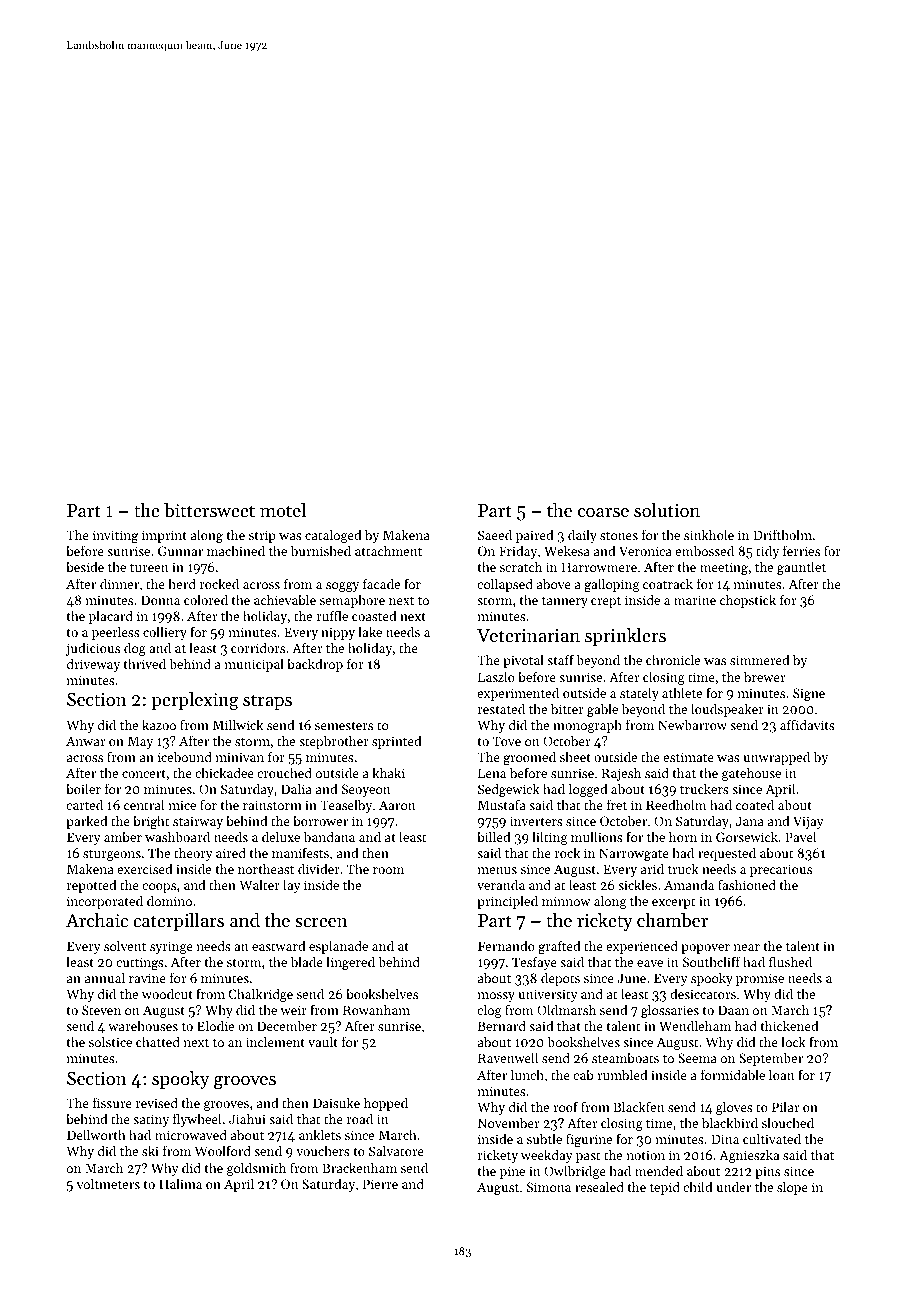  I want to click on Ravenwell, so click(508, 1057).
